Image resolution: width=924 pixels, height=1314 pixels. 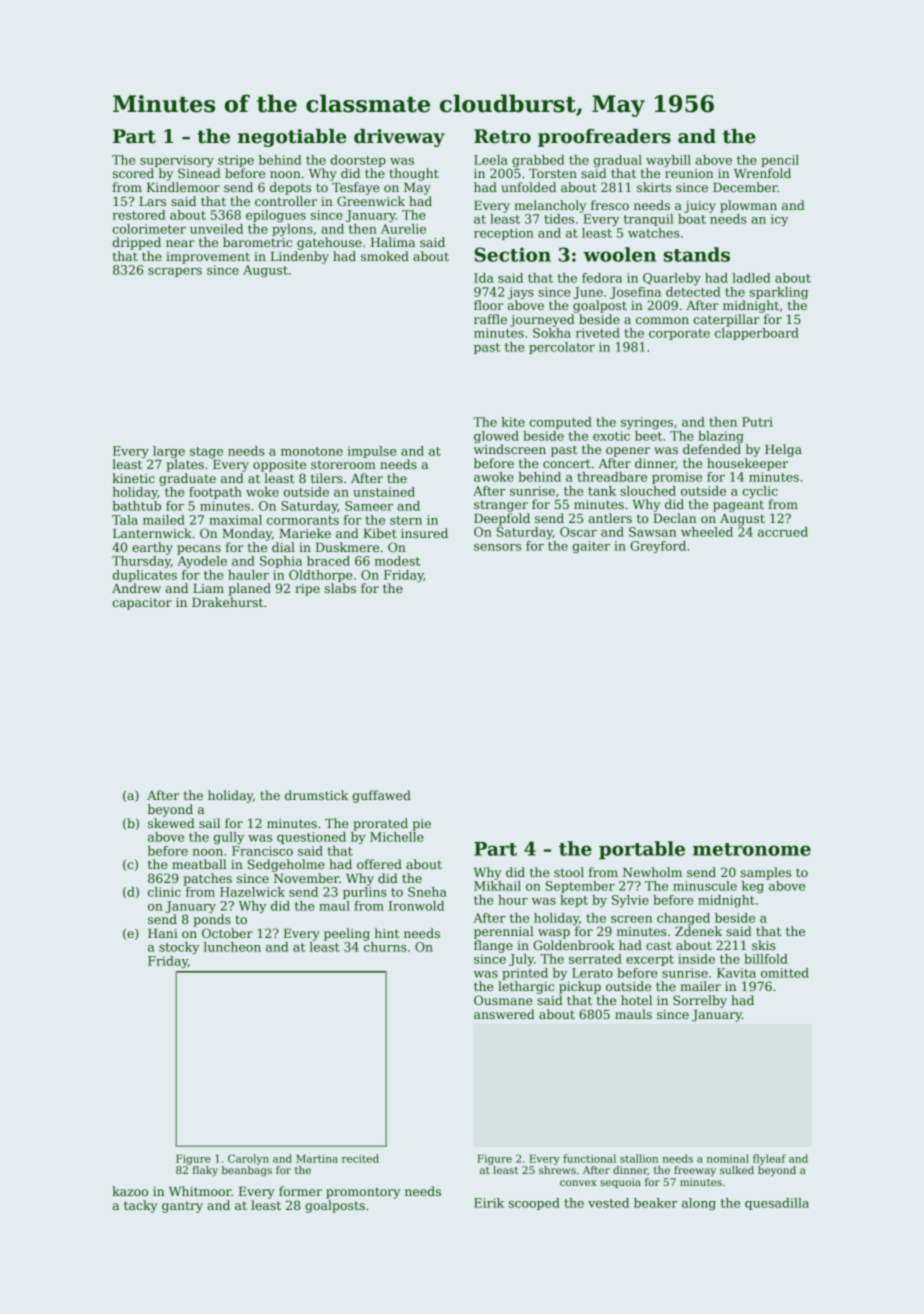 I want to click on drumstick, so click(x=316, y=795).
